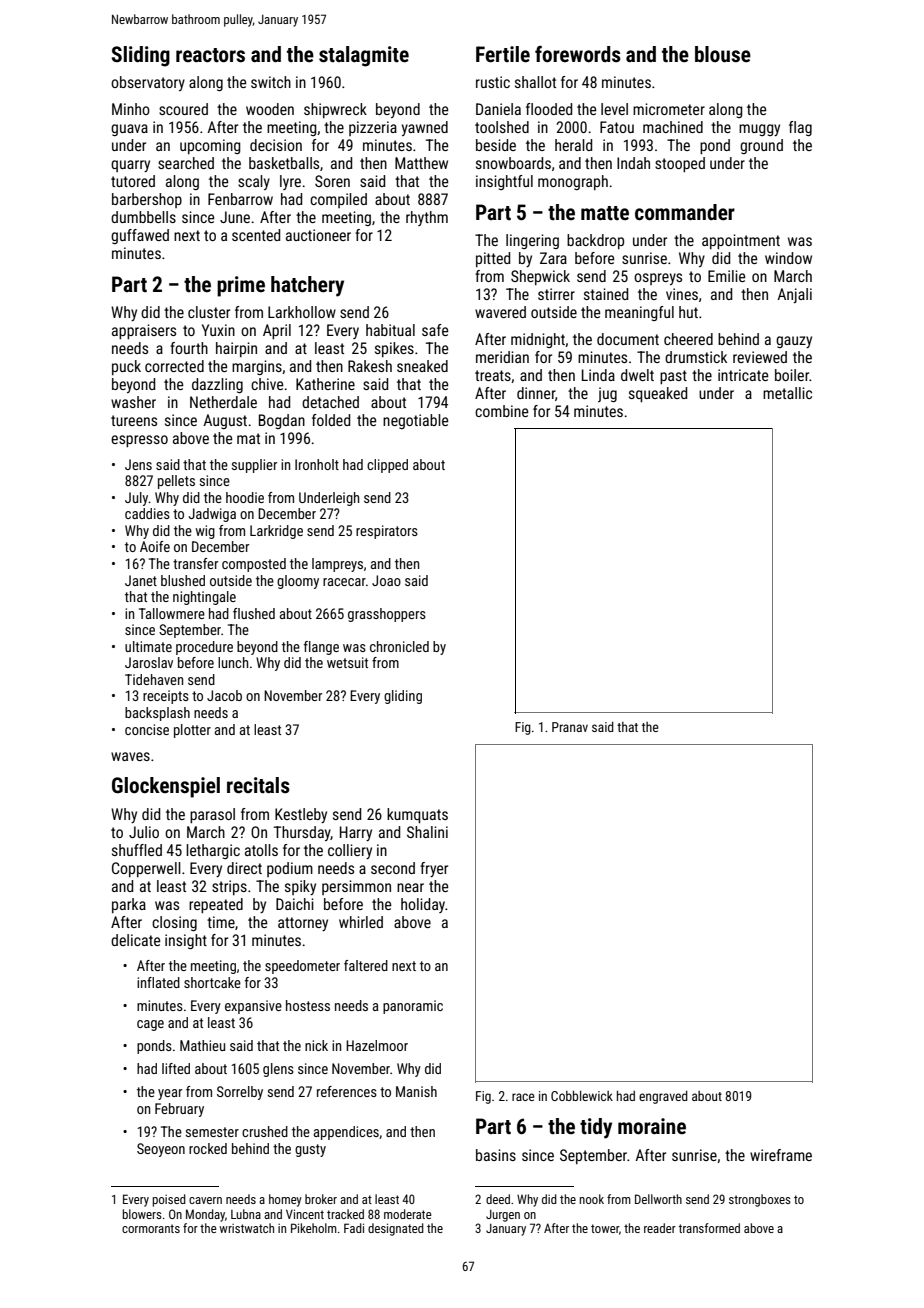  I want to click on transformed, so click(709, 1228).
